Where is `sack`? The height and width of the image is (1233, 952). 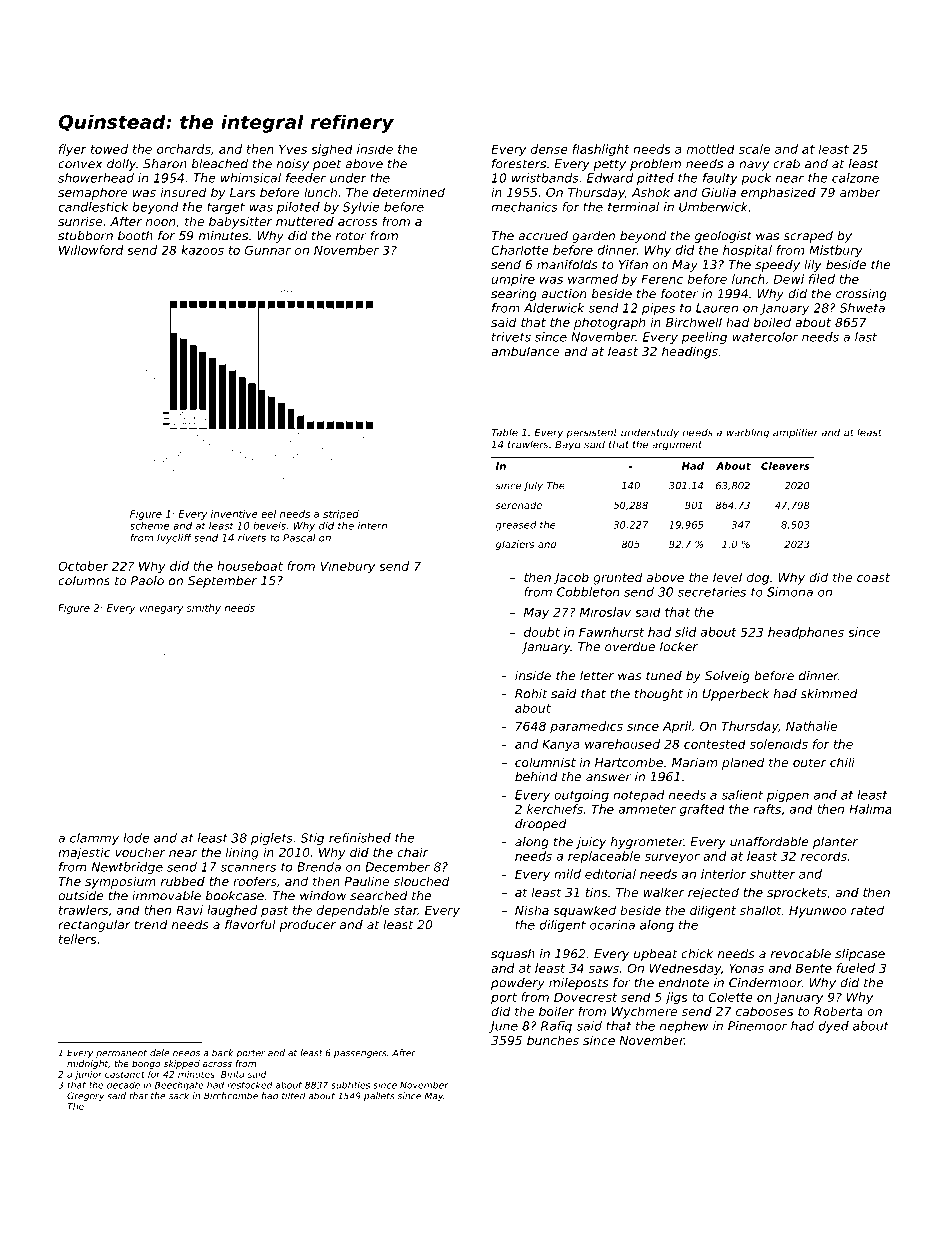 sack is located at coordinates (179, 1096).
